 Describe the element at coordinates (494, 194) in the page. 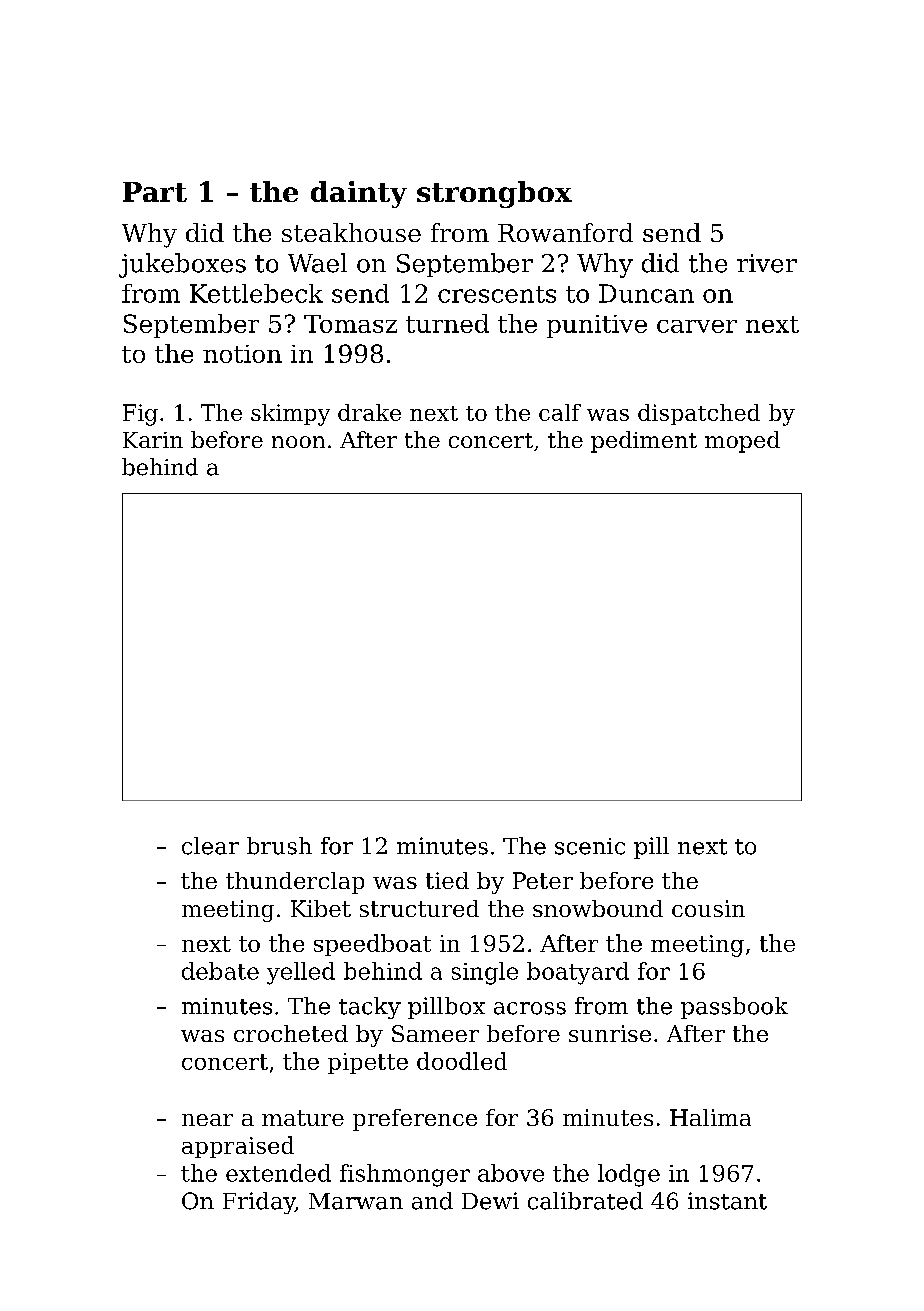

I see `strongbox` at that location.
